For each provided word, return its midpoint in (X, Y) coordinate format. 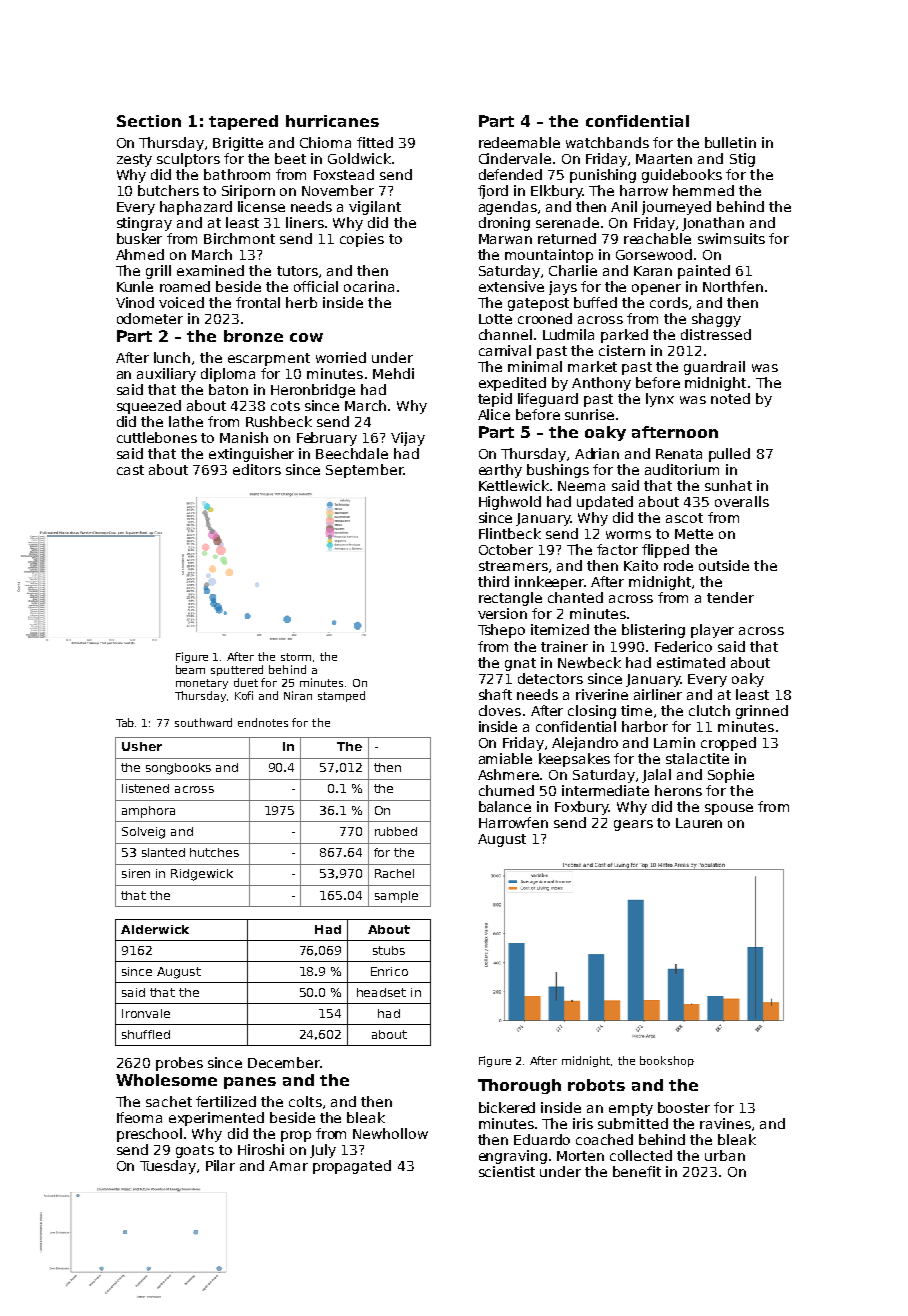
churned (506, 790)
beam (190, 669)
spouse (729, 809)
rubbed (396, 831)
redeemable (519, 142)
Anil (624, 206)
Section (149, 121)
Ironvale (146, 1013)
